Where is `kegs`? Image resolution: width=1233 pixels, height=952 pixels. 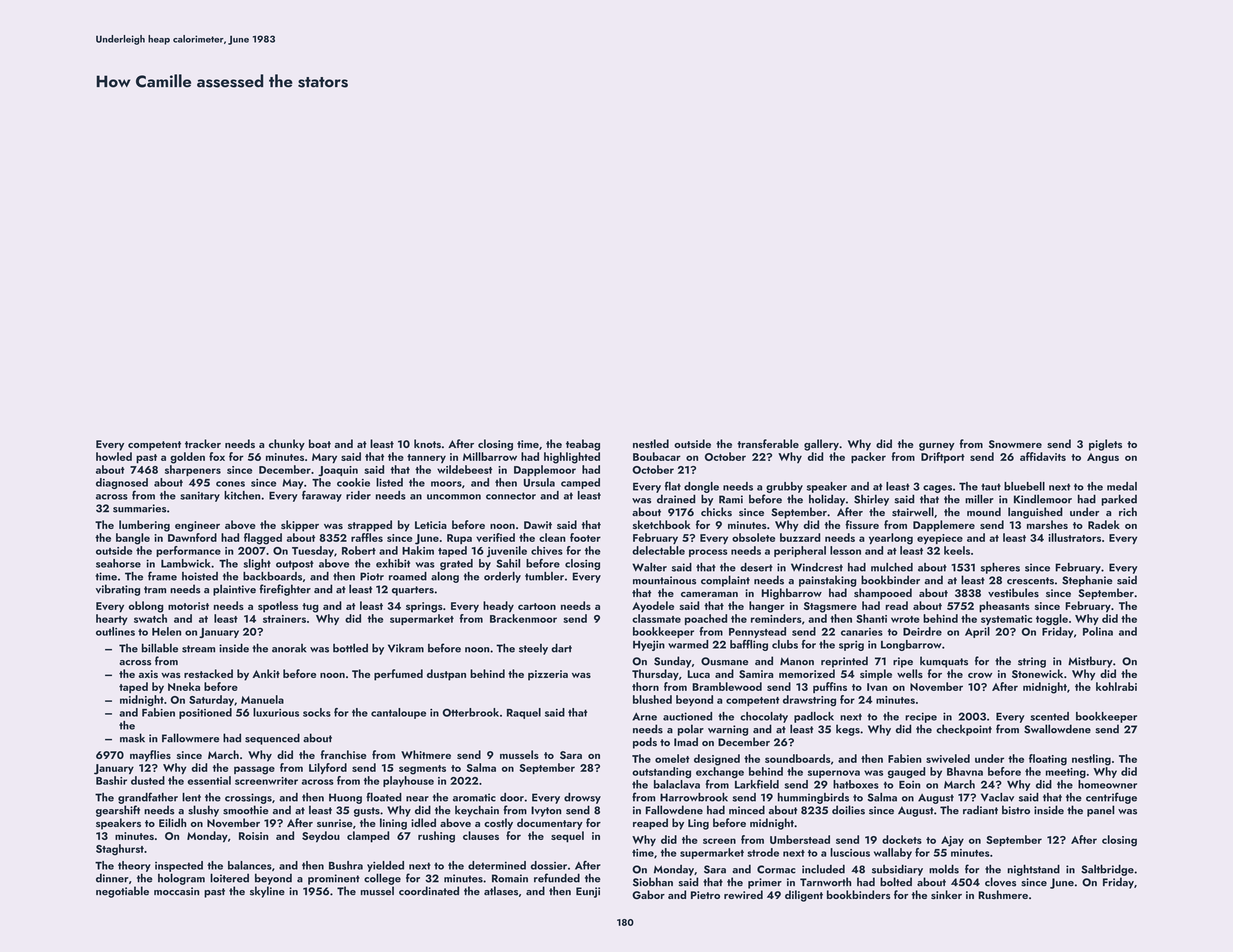
kegs is located at coordinates (848, 730).
